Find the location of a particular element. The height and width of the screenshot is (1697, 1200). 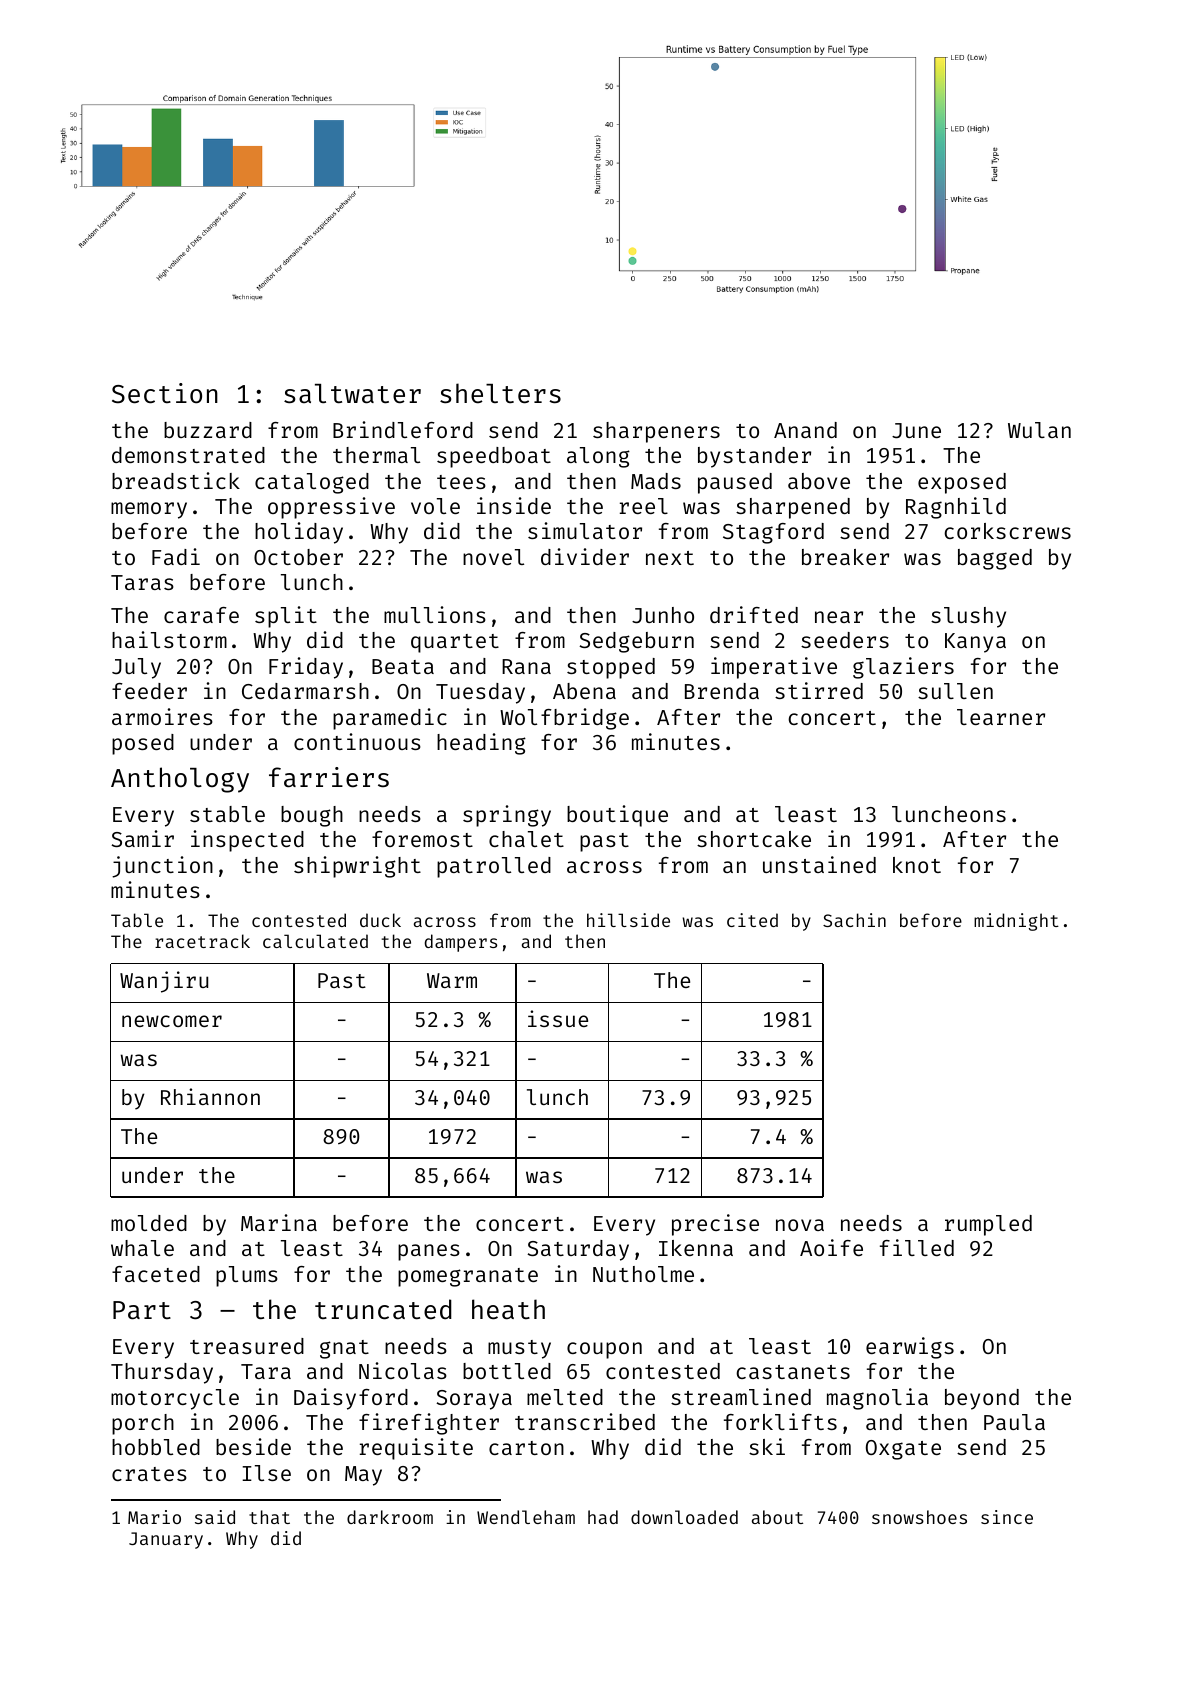

Fadi is located at coordinates (176, 556).
